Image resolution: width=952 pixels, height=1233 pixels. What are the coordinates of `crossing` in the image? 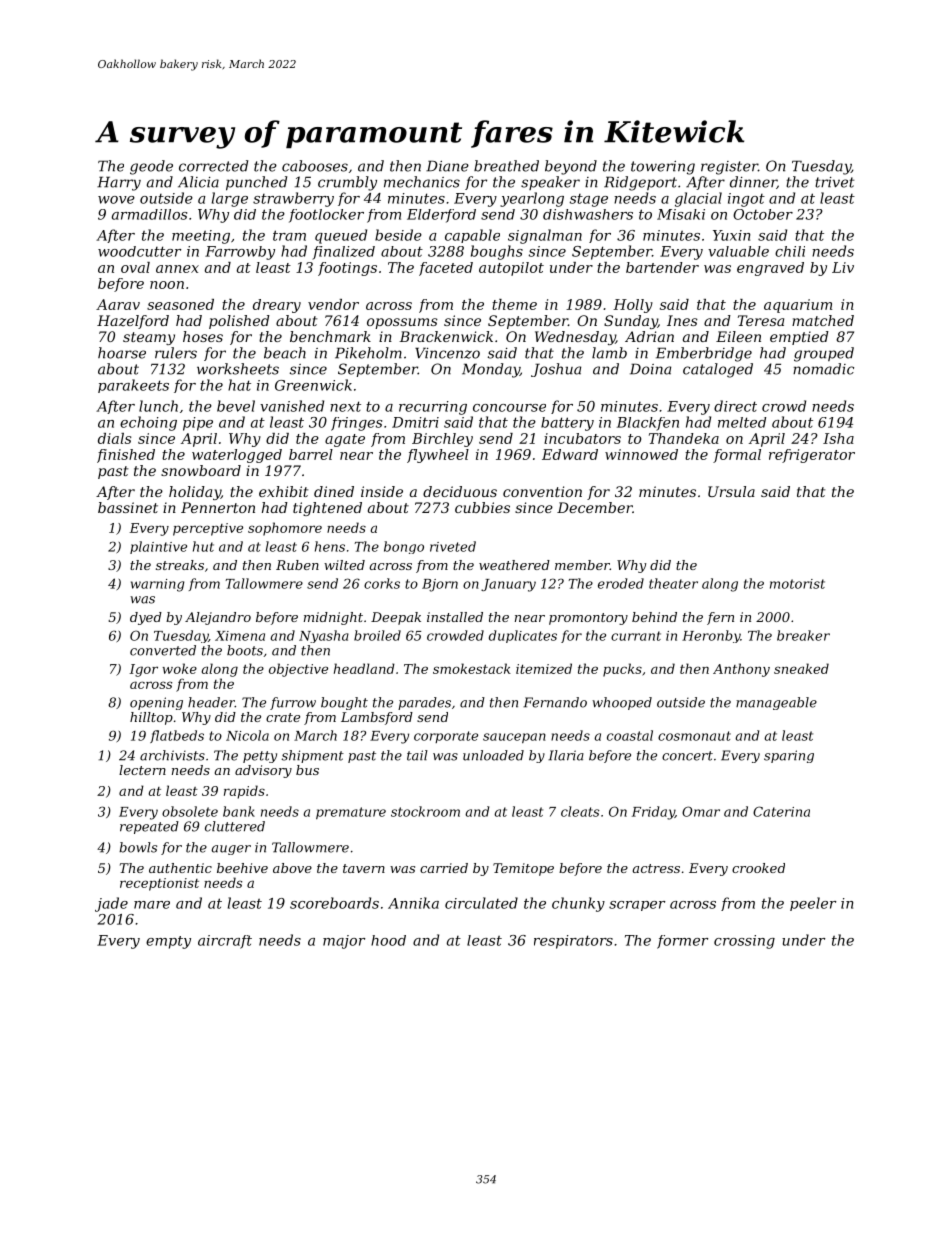 It's located at (744, 942).
